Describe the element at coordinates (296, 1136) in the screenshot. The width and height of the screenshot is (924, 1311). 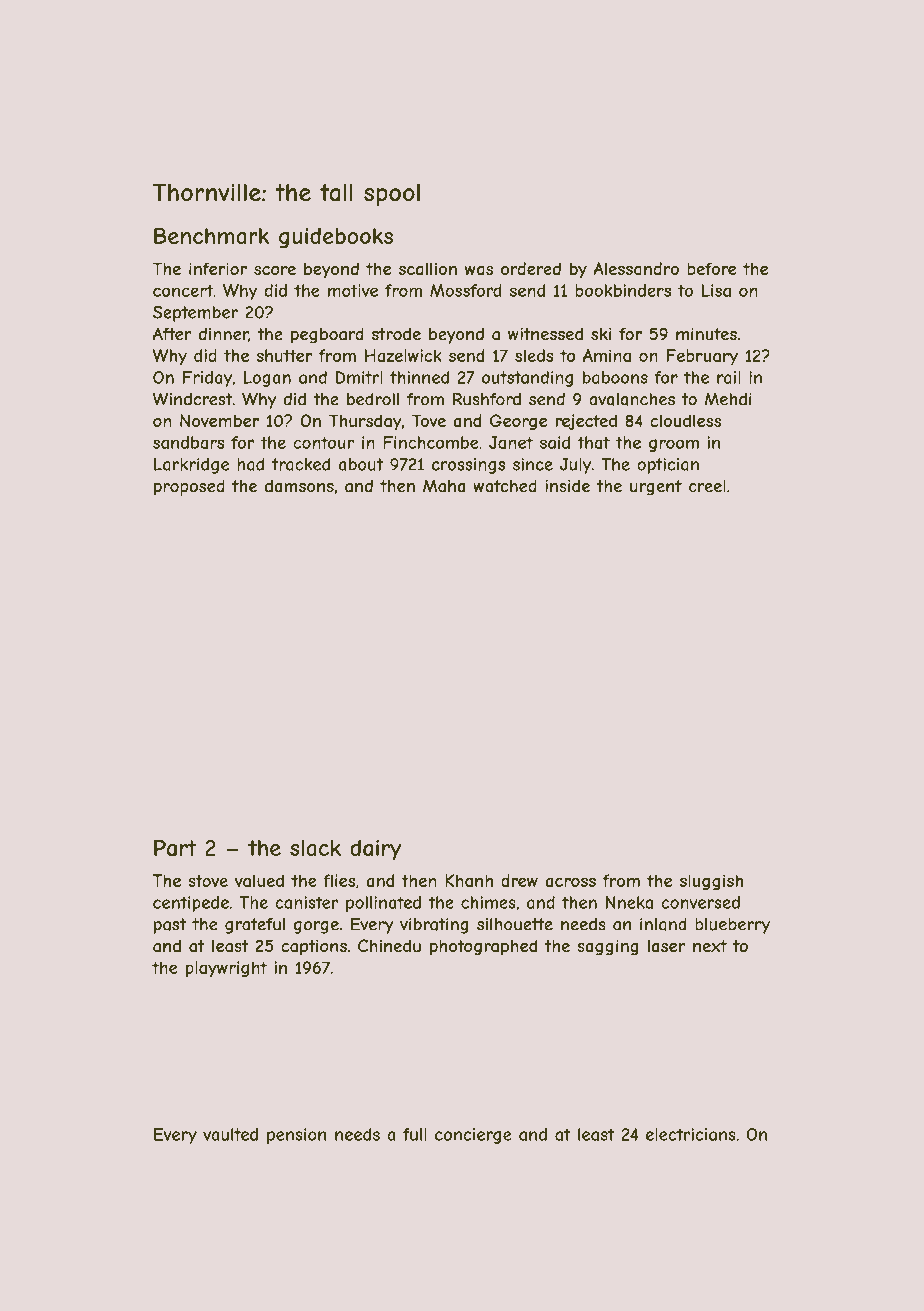
I see `pension` at that location.
